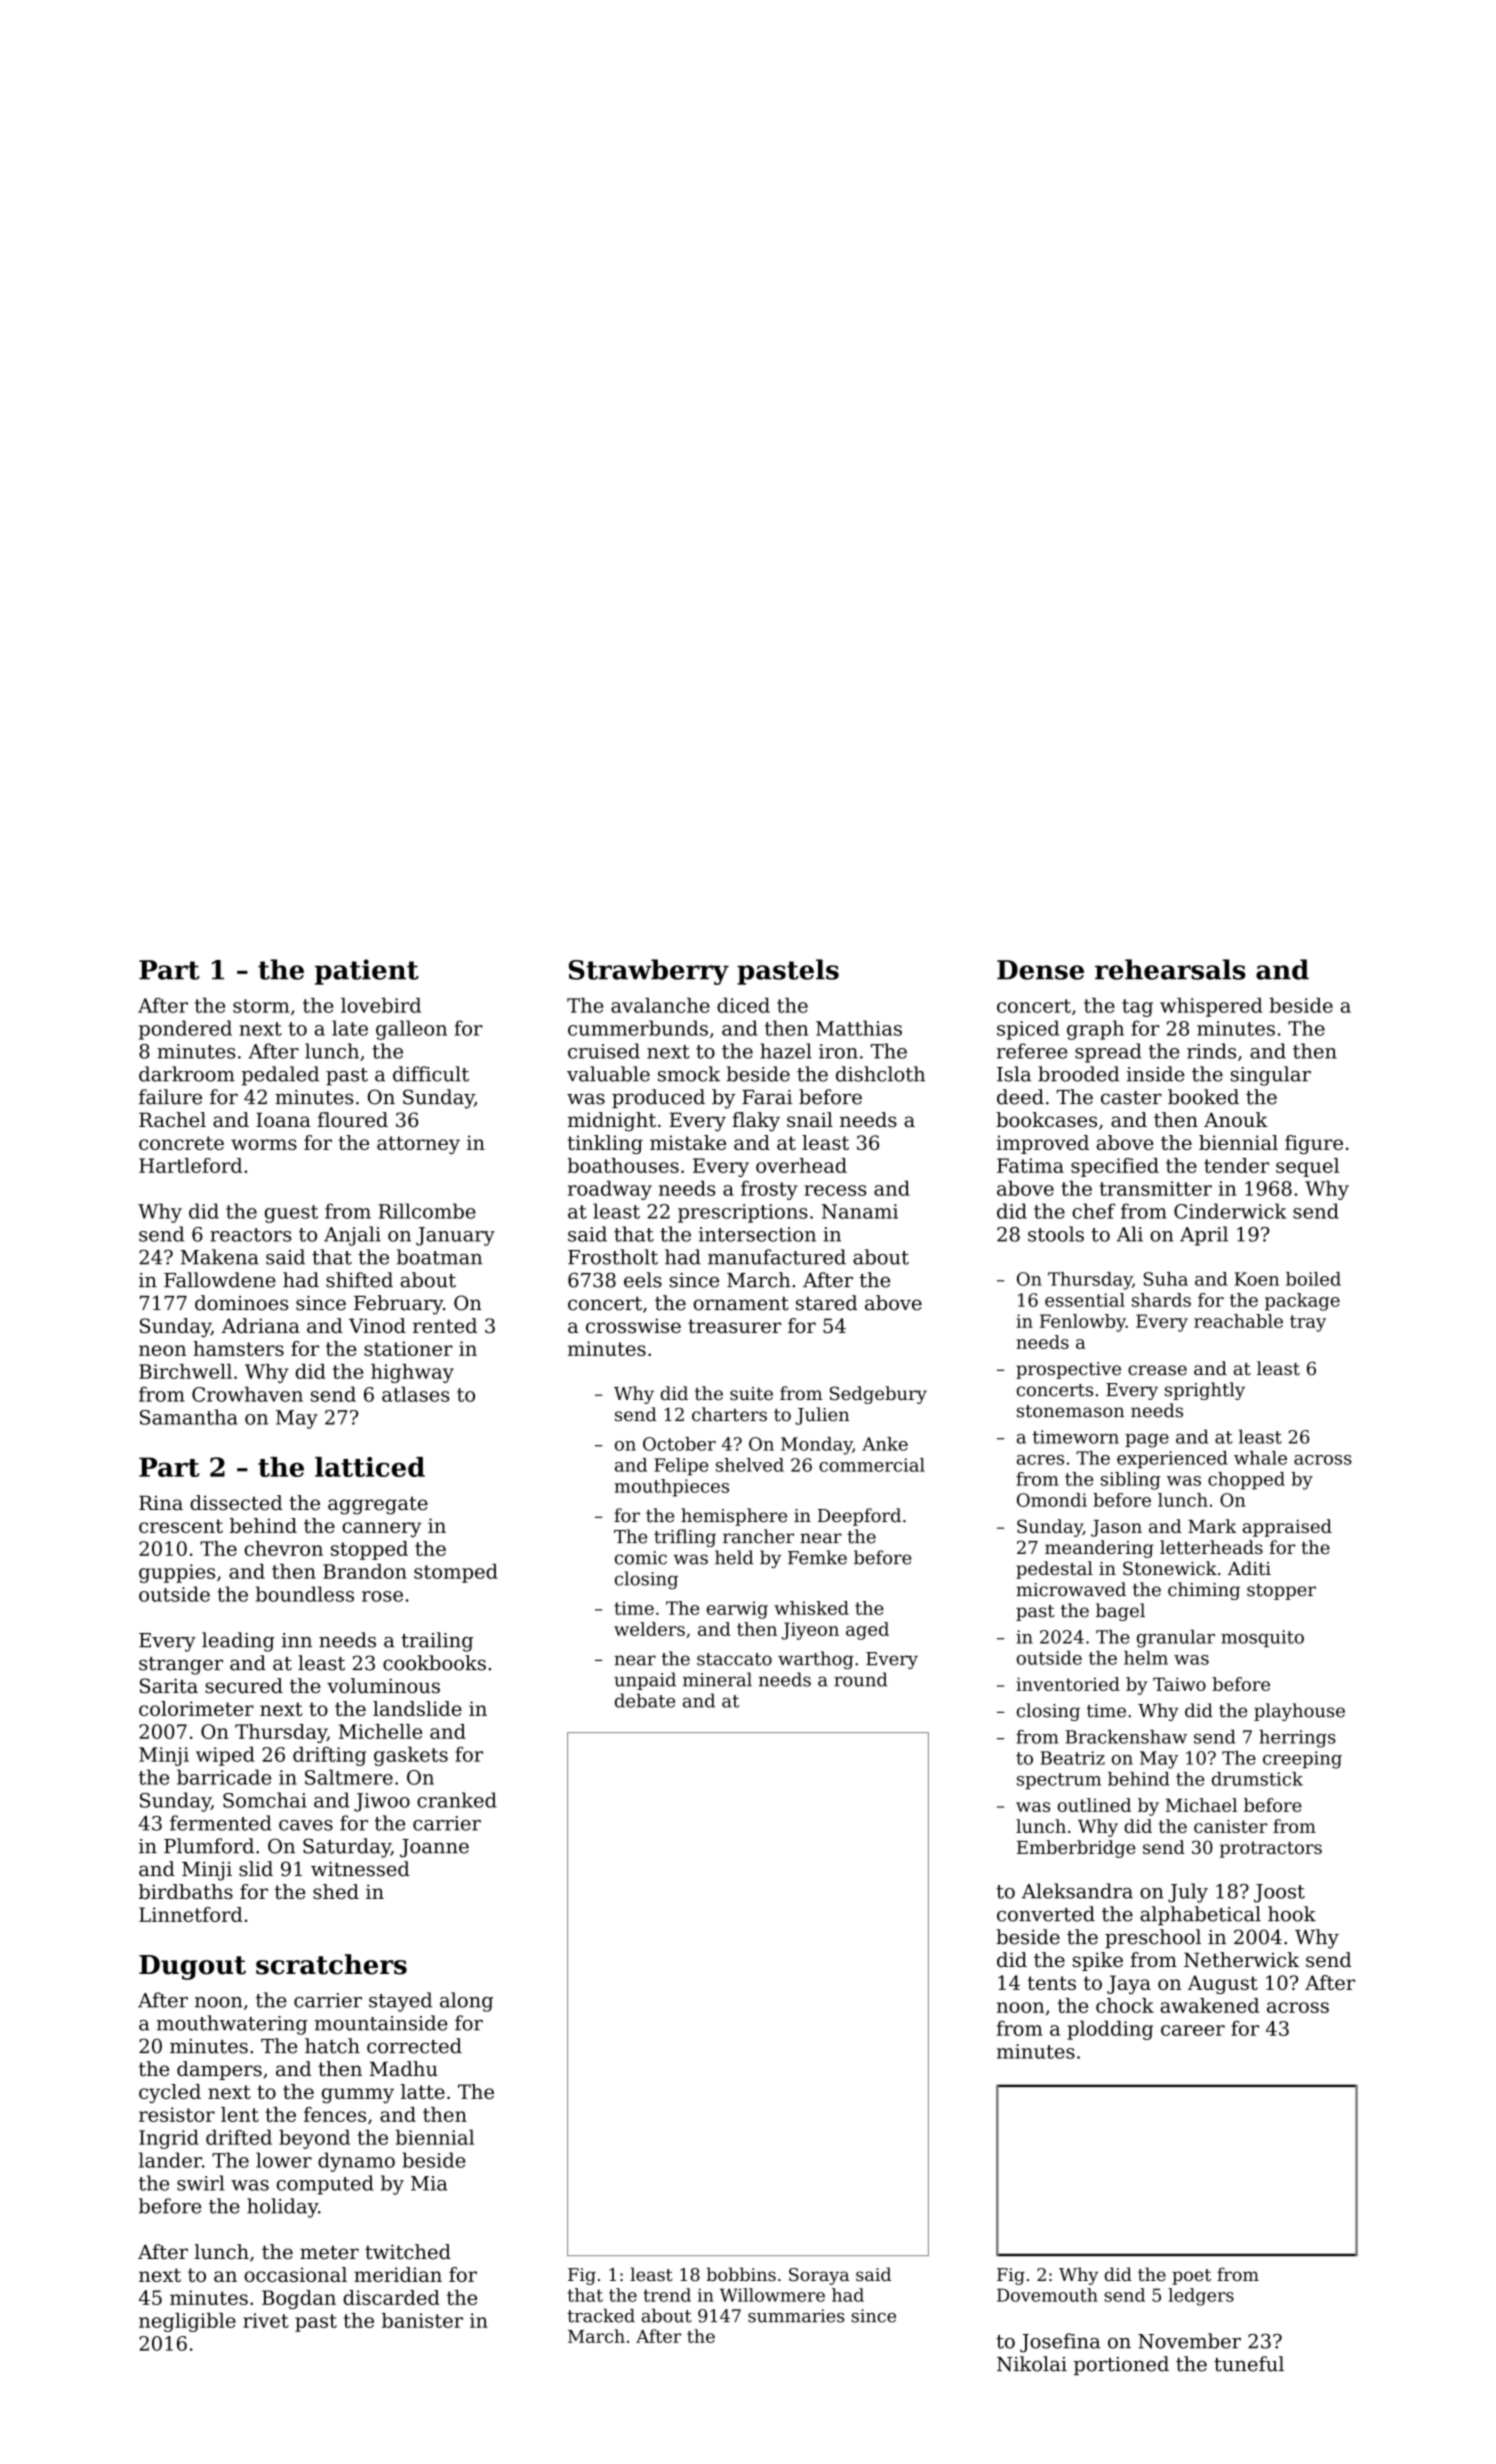 This screenshot has width=1496, height=2464. What do you see at coordinates (411, 1756) in the screenshot?
I see `gaskets` at bounding box center [411, 1756].
